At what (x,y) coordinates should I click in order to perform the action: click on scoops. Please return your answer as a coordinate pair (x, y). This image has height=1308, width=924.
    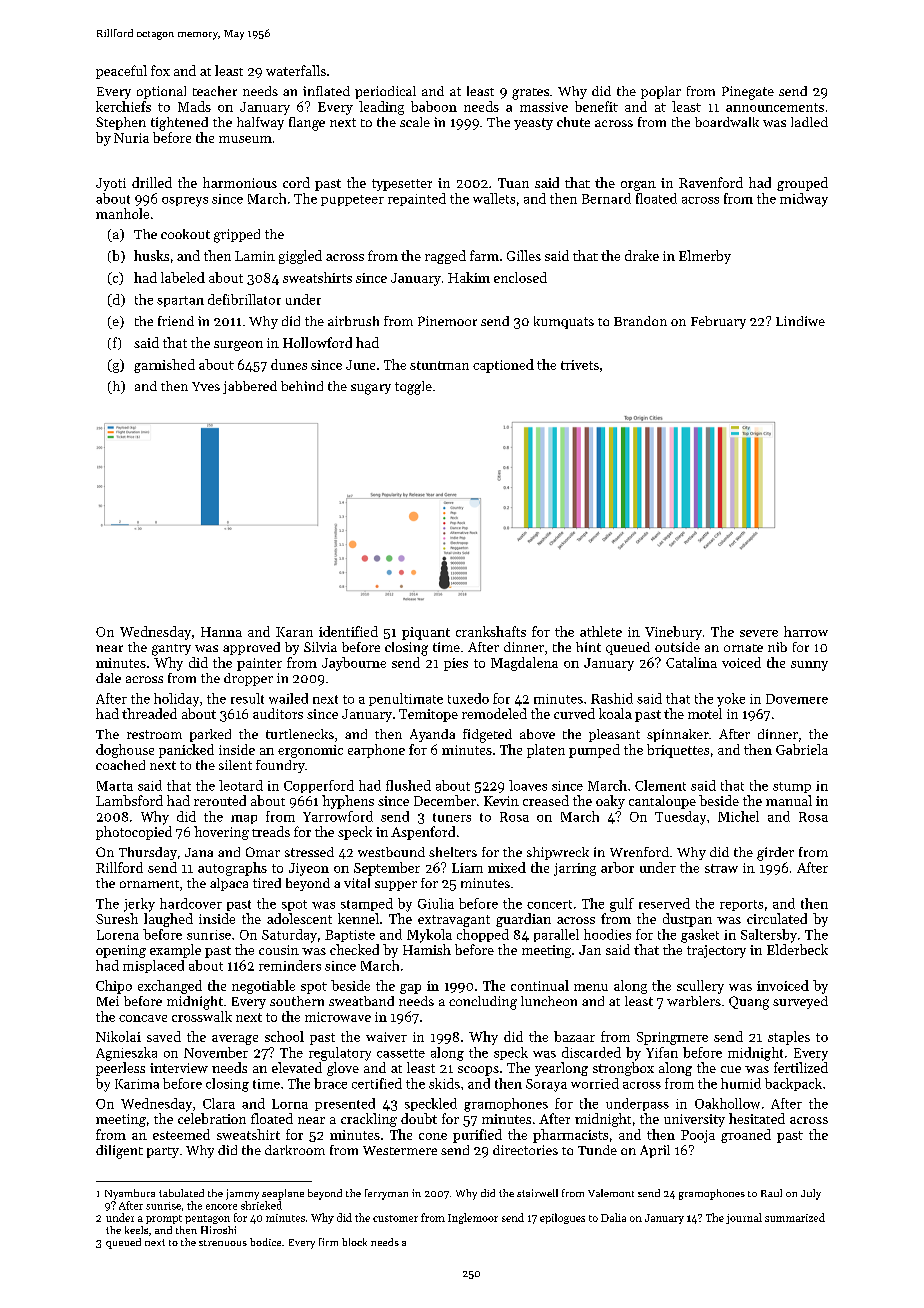
    Looking at the image, I should click on (478, 1071).
